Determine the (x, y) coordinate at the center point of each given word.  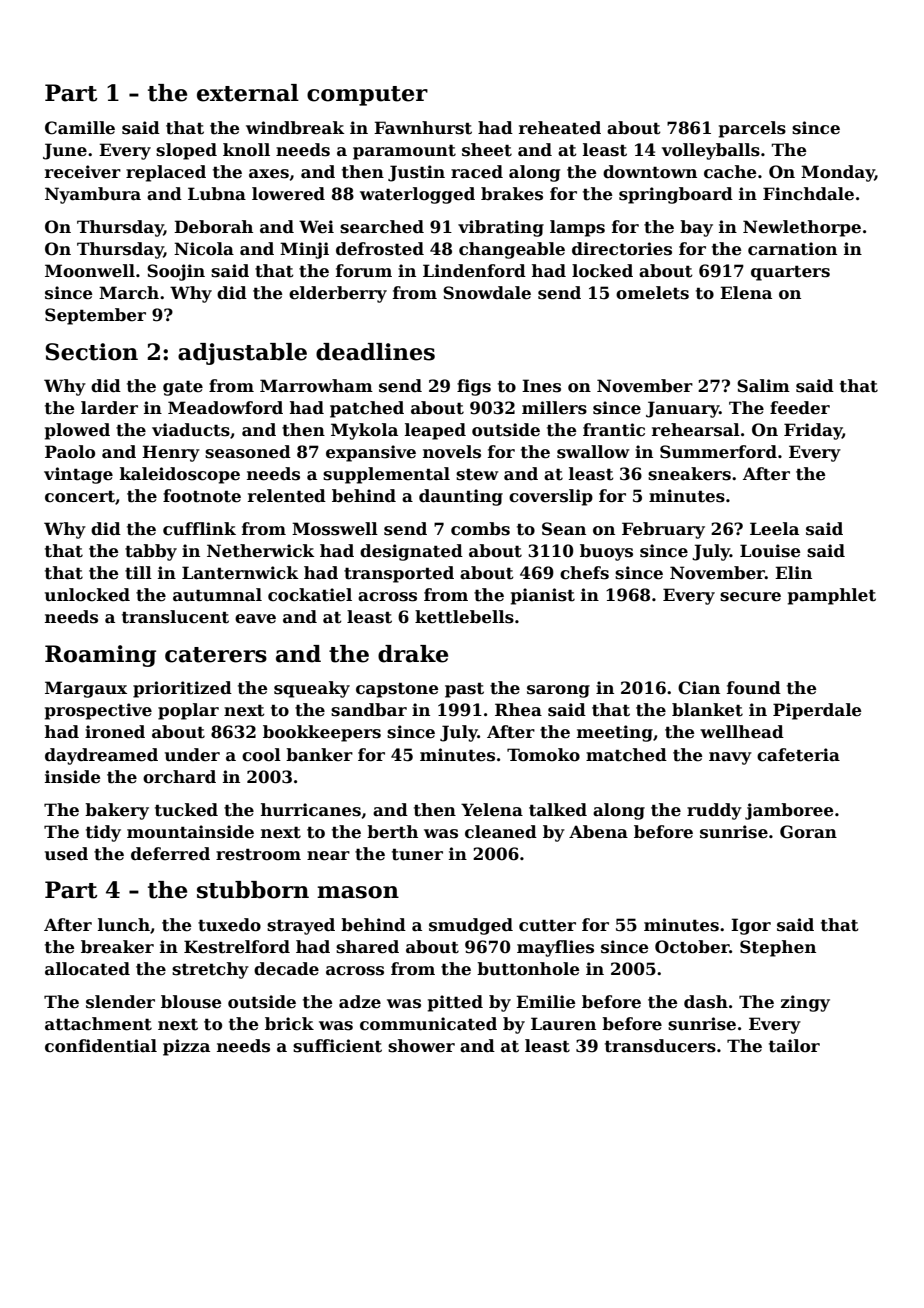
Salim (763, 386)
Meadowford (225, 408)
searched (382, 227)
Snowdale (487, 293)
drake (413, 654)
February (663, 530)
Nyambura (93, 195)
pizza (186, 1047)
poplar (188, 711)
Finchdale (808, 194)
